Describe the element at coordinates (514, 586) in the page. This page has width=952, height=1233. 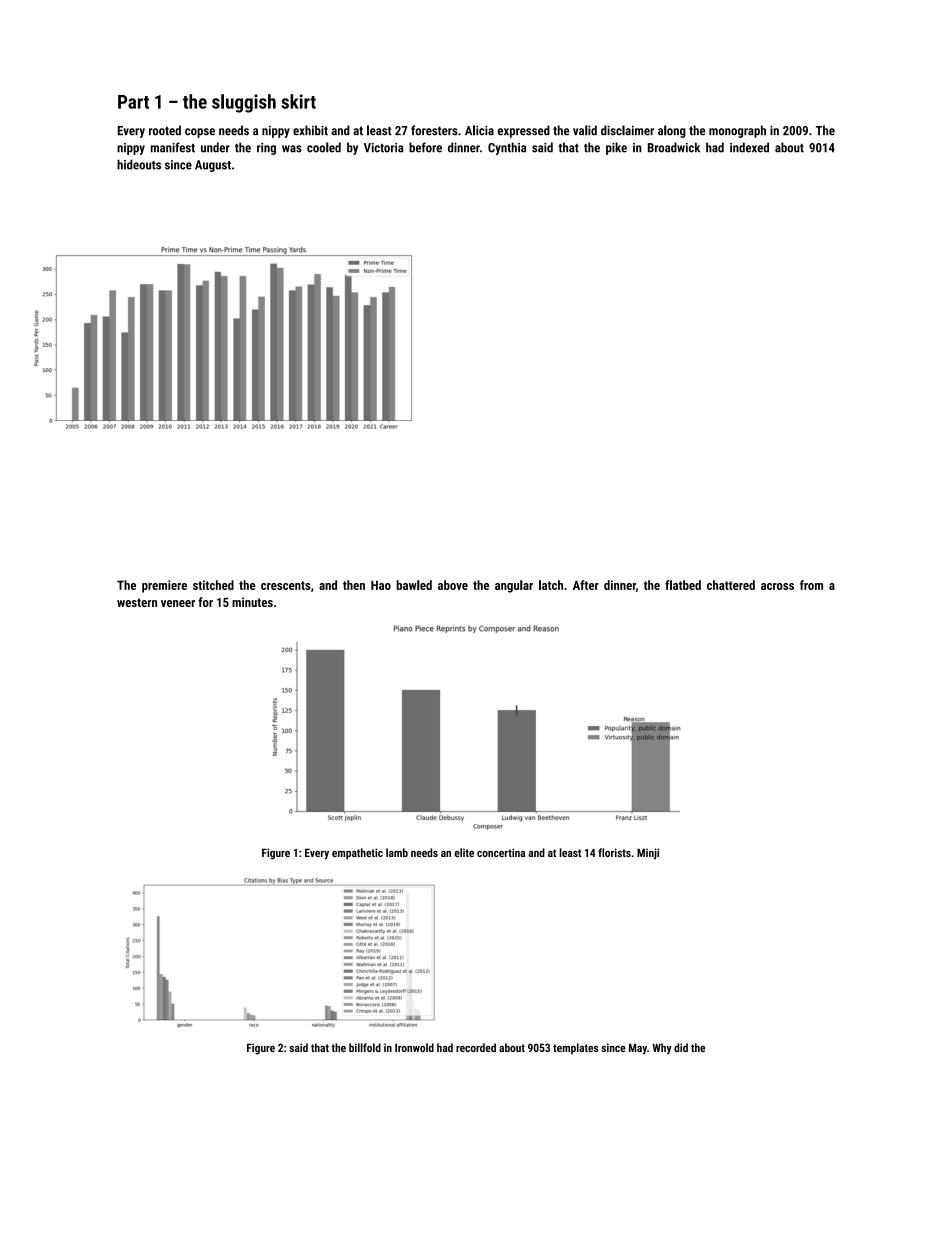
I see `angular` at that location.
